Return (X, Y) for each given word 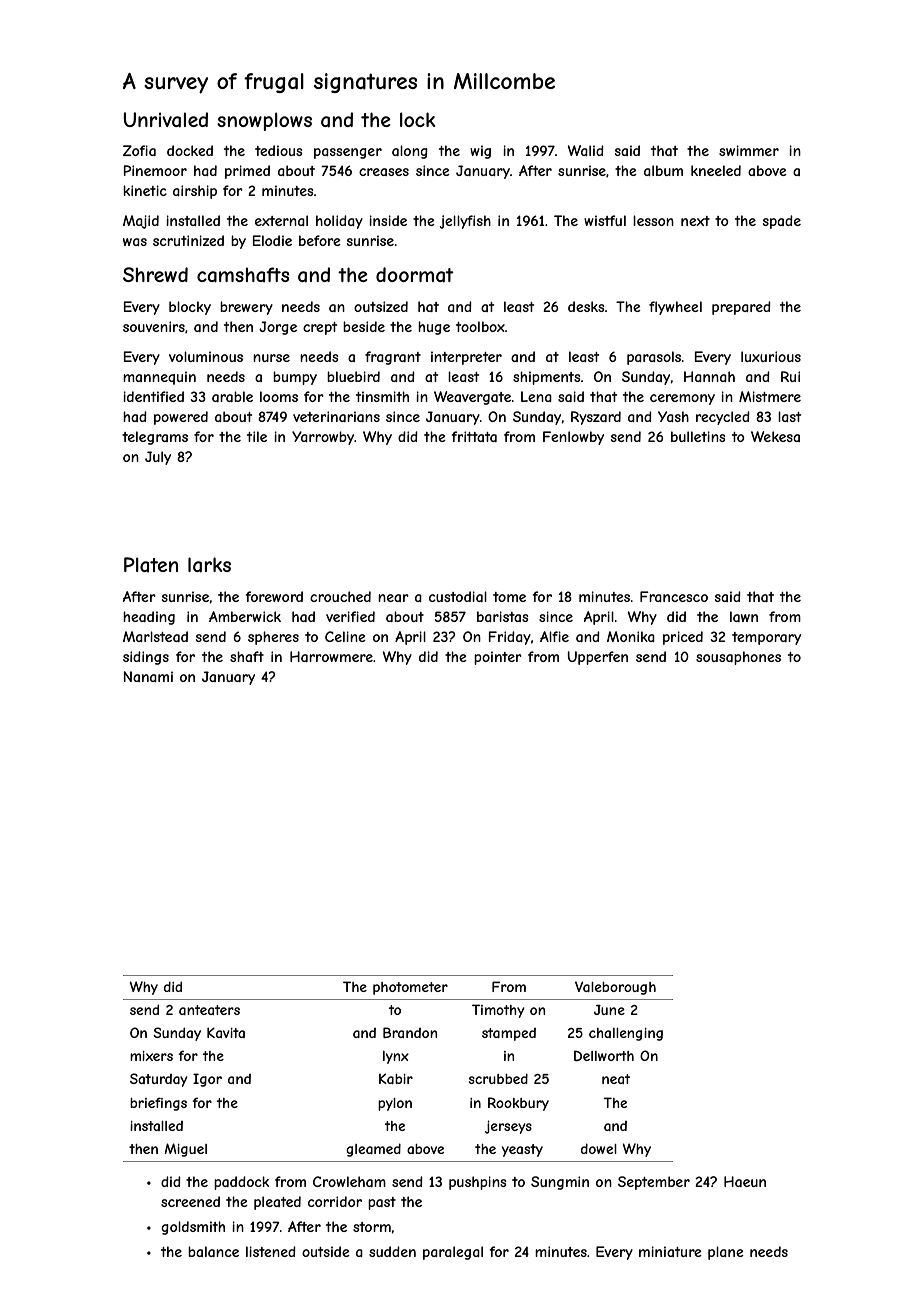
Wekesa (775, 436)
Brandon (410, 1032)
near (393, 598)
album (663, 170)
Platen (151, 564)
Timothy (498, 1011)
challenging (626, 1034)
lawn (744, 616)
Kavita (226, 1032)
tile (257, 436)
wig (480, 152)
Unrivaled (165, 120)
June (609, 1010)
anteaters (209, 1010)
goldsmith (193, 1228)
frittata (474, 436)
